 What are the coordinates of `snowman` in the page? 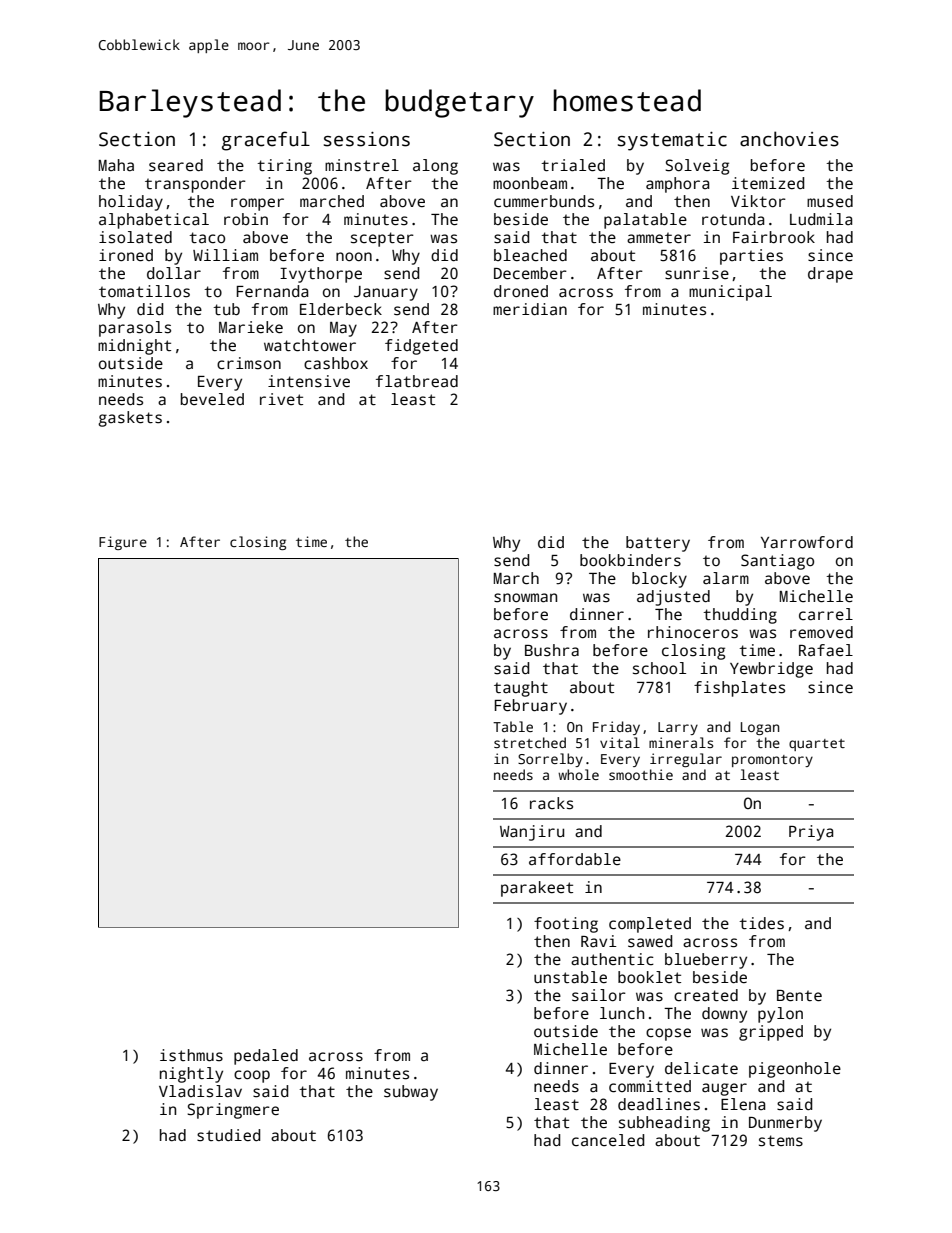 It's located at (525, 598).
